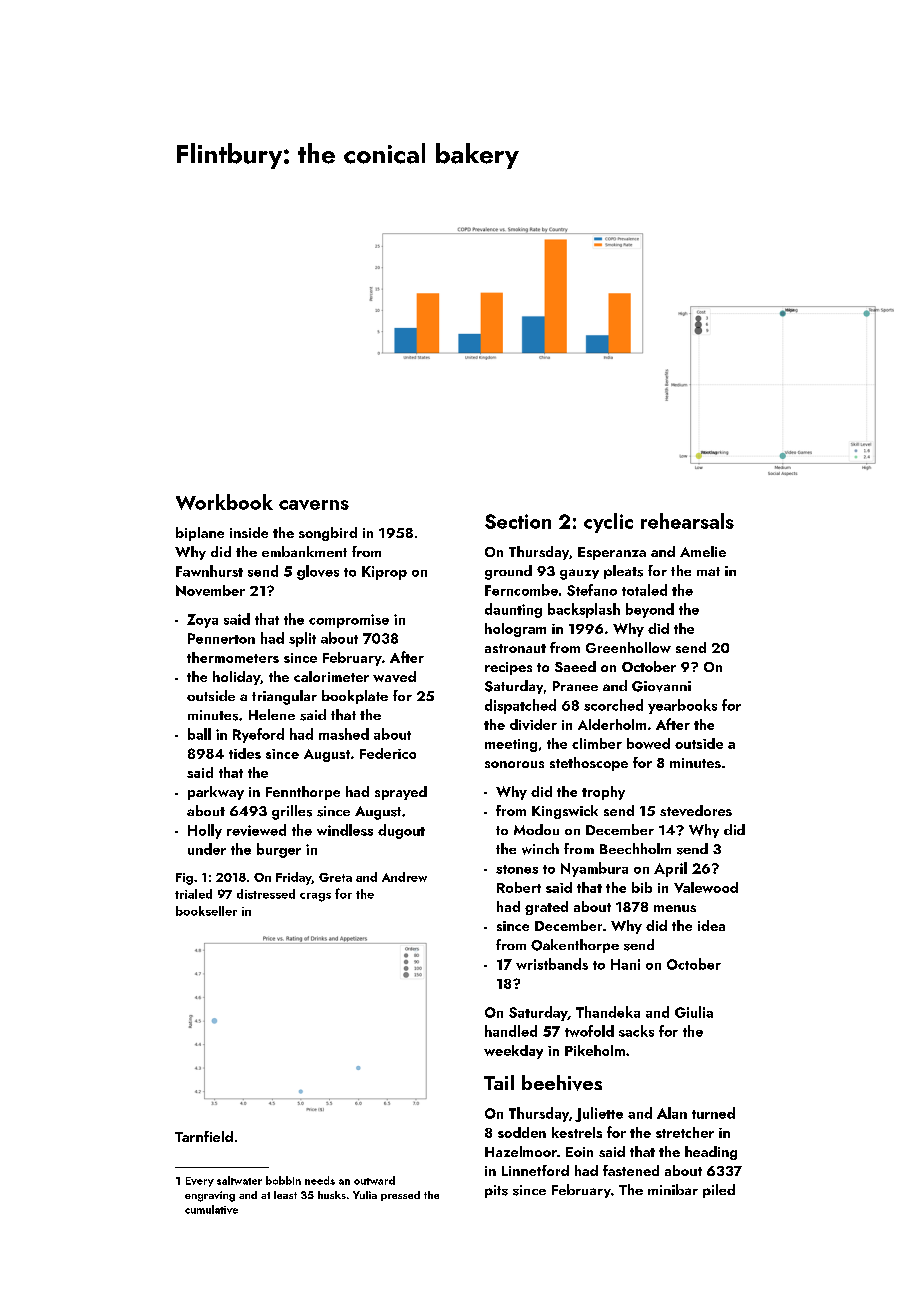 This screenshot has height=1311, width=924. What do you see at coordinates (608, 1012) in the screenshot?
I see `Thandeka` at bounding box center [608, 1012].
